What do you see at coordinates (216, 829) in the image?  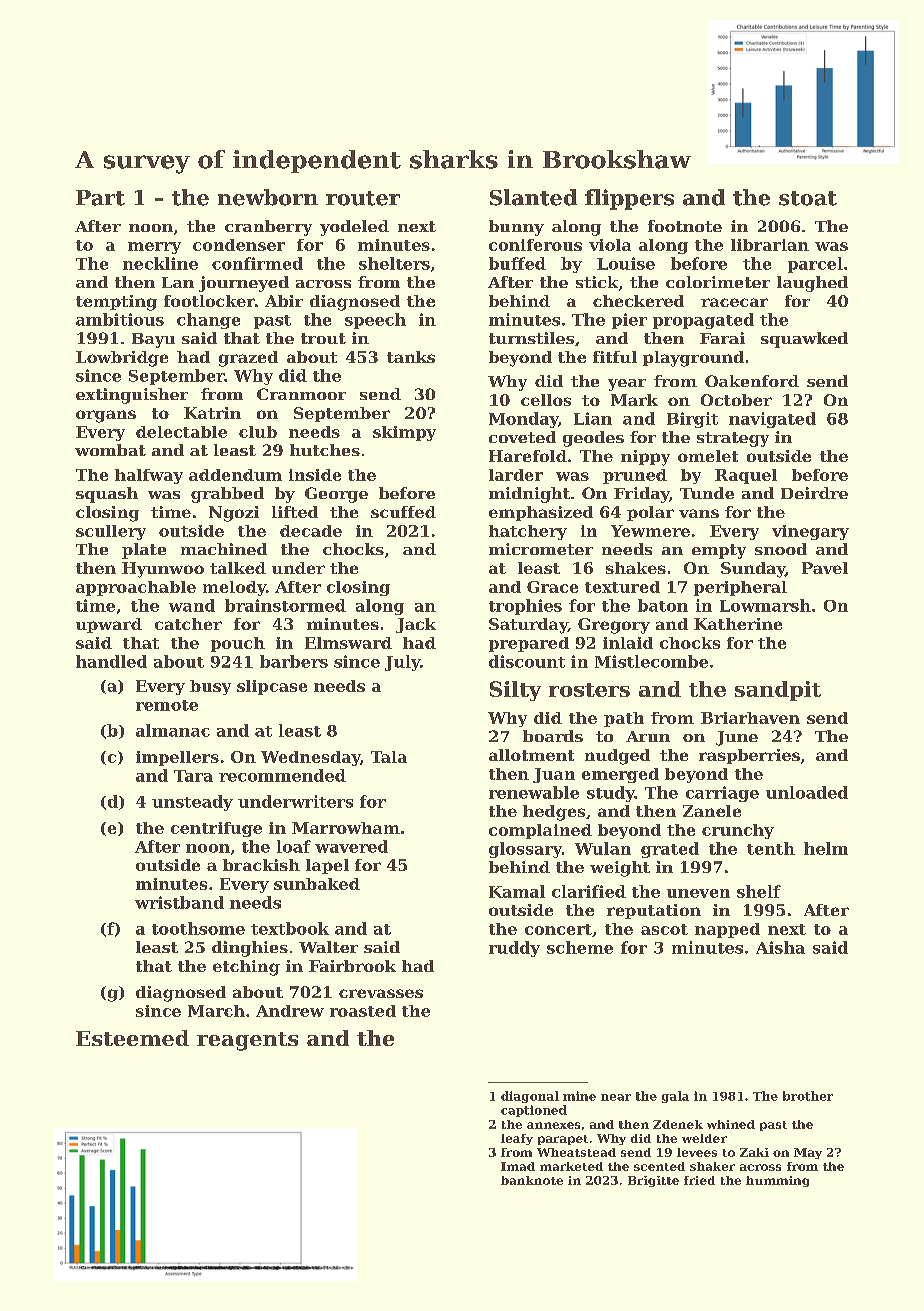 I see `centrifuge` at bounding box center [216, 829].
